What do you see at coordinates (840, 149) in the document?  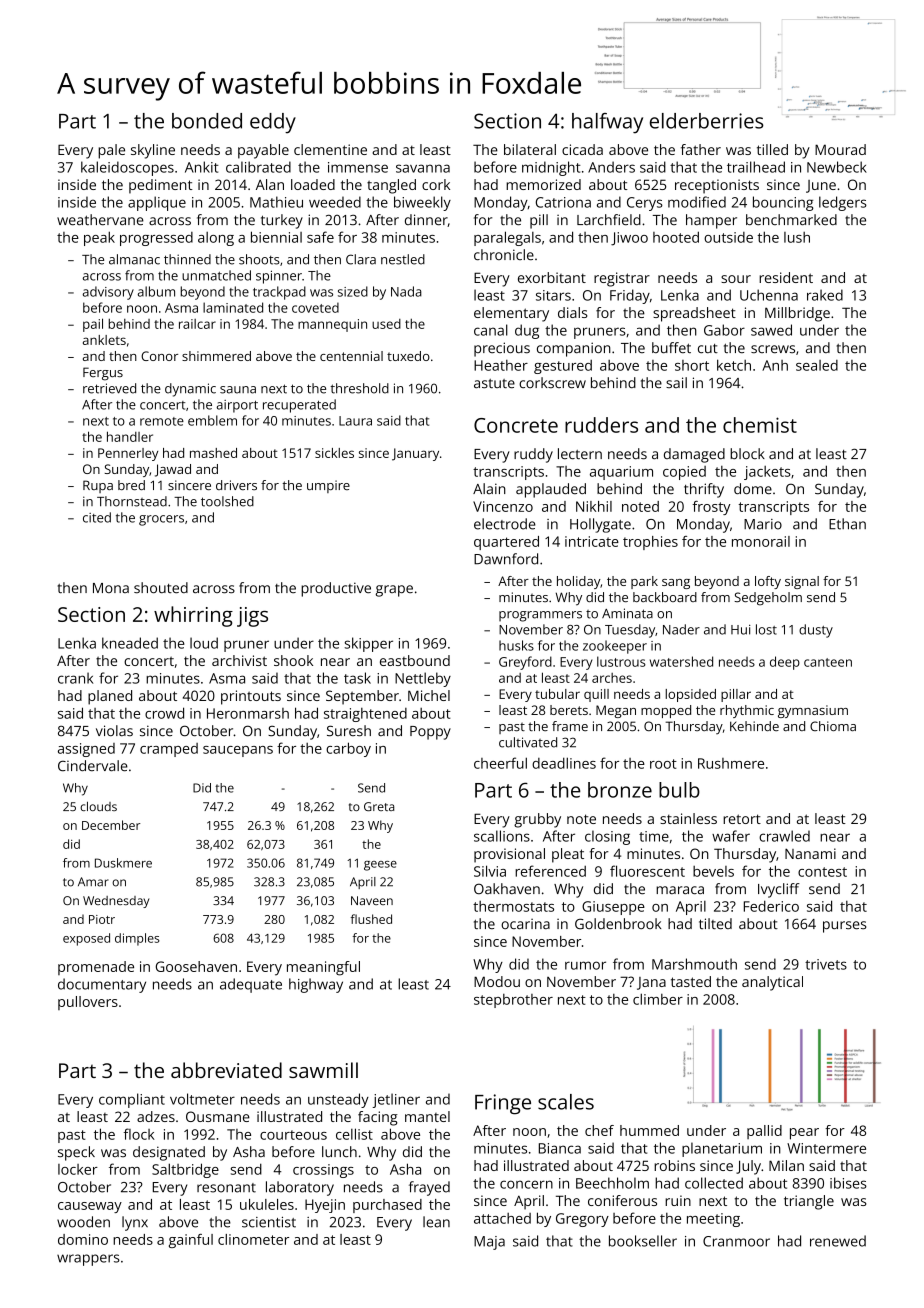 I see `Mourad` at bounding box center [840, 149].
